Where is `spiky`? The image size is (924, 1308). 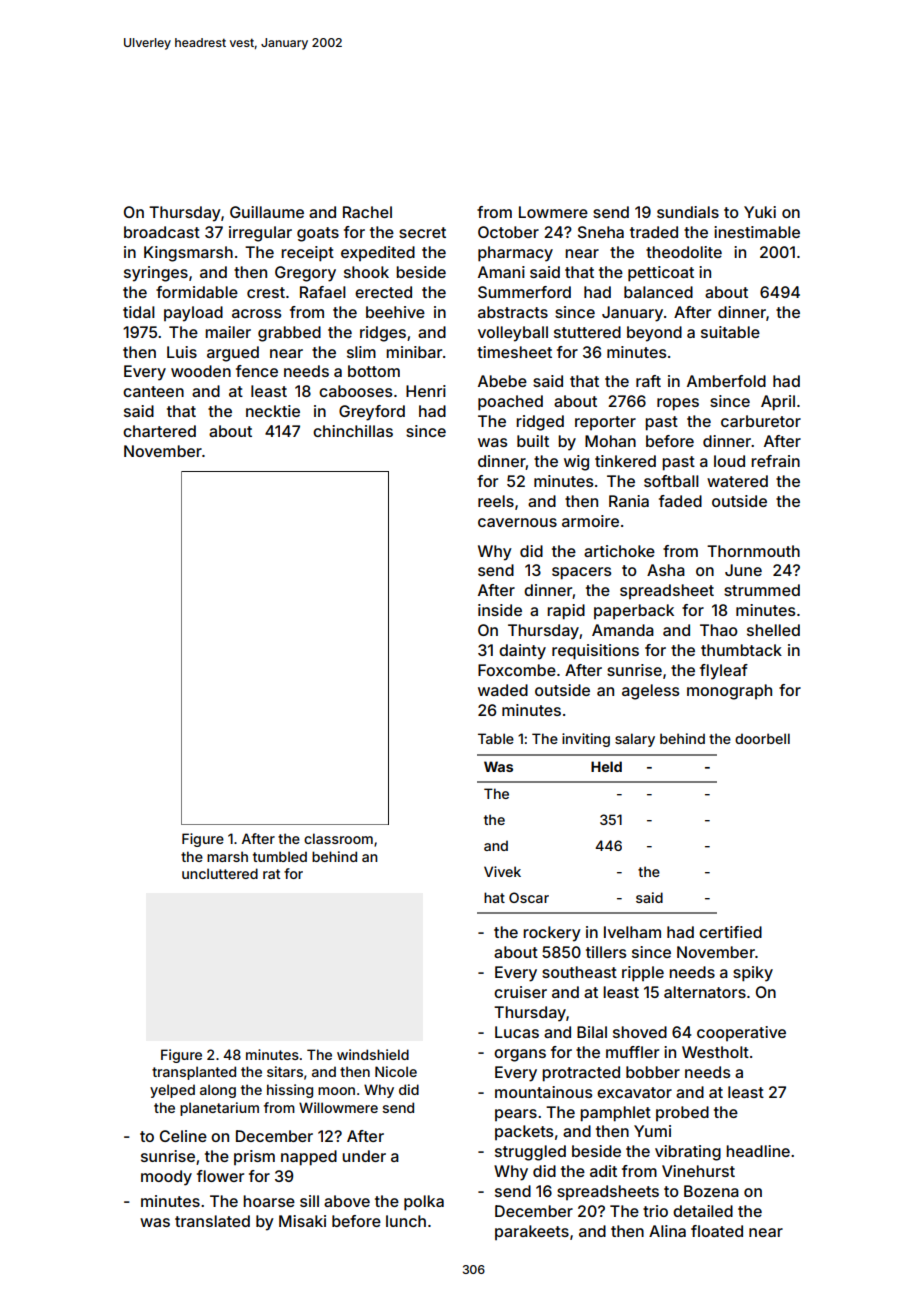
spiky is located at coordinates (753, 974).
